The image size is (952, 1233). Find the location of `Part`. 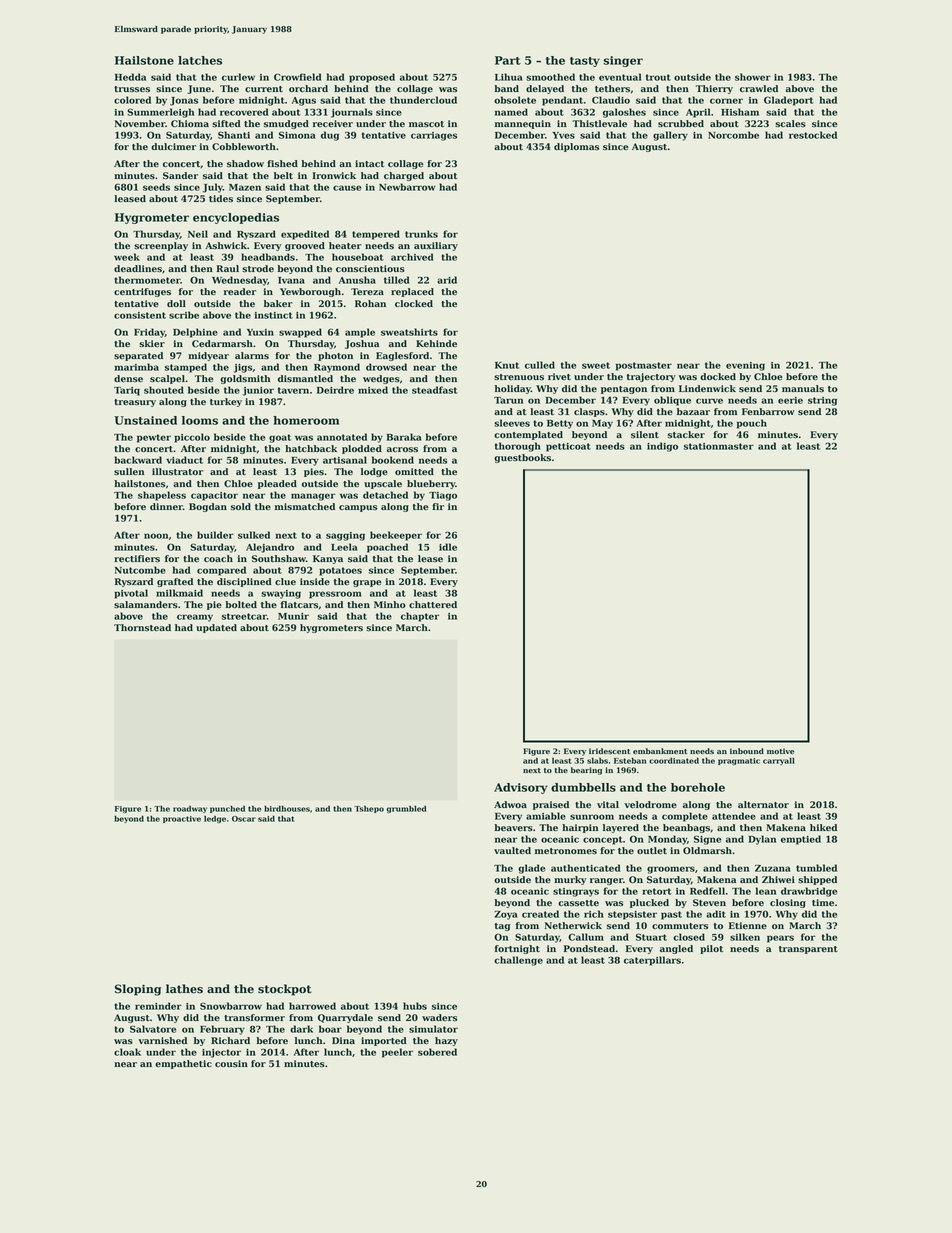

Part is located at coordinates (508, 60).
